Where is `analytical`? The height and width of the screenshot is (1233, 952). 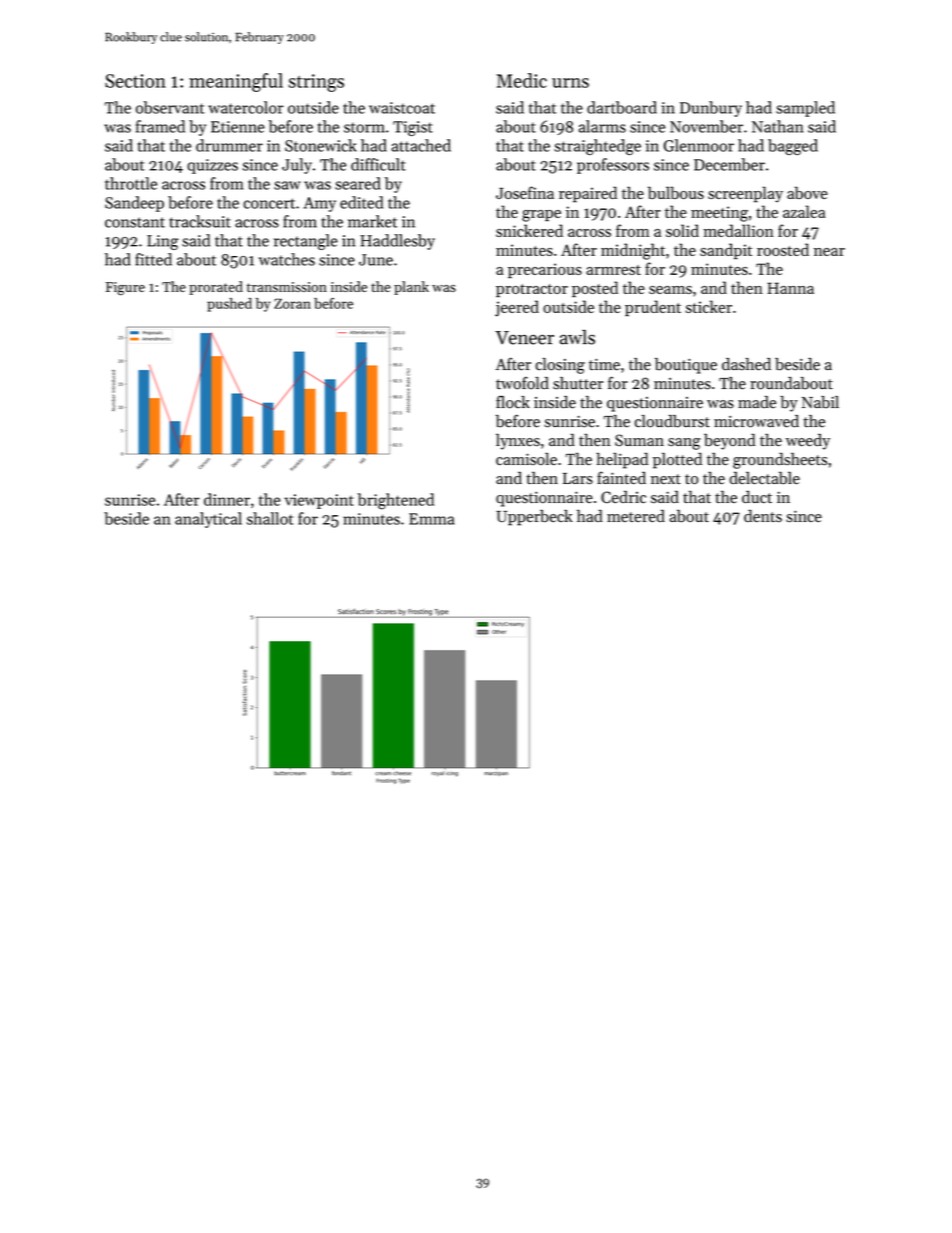 analytical is located at coordinates (208, 520).
